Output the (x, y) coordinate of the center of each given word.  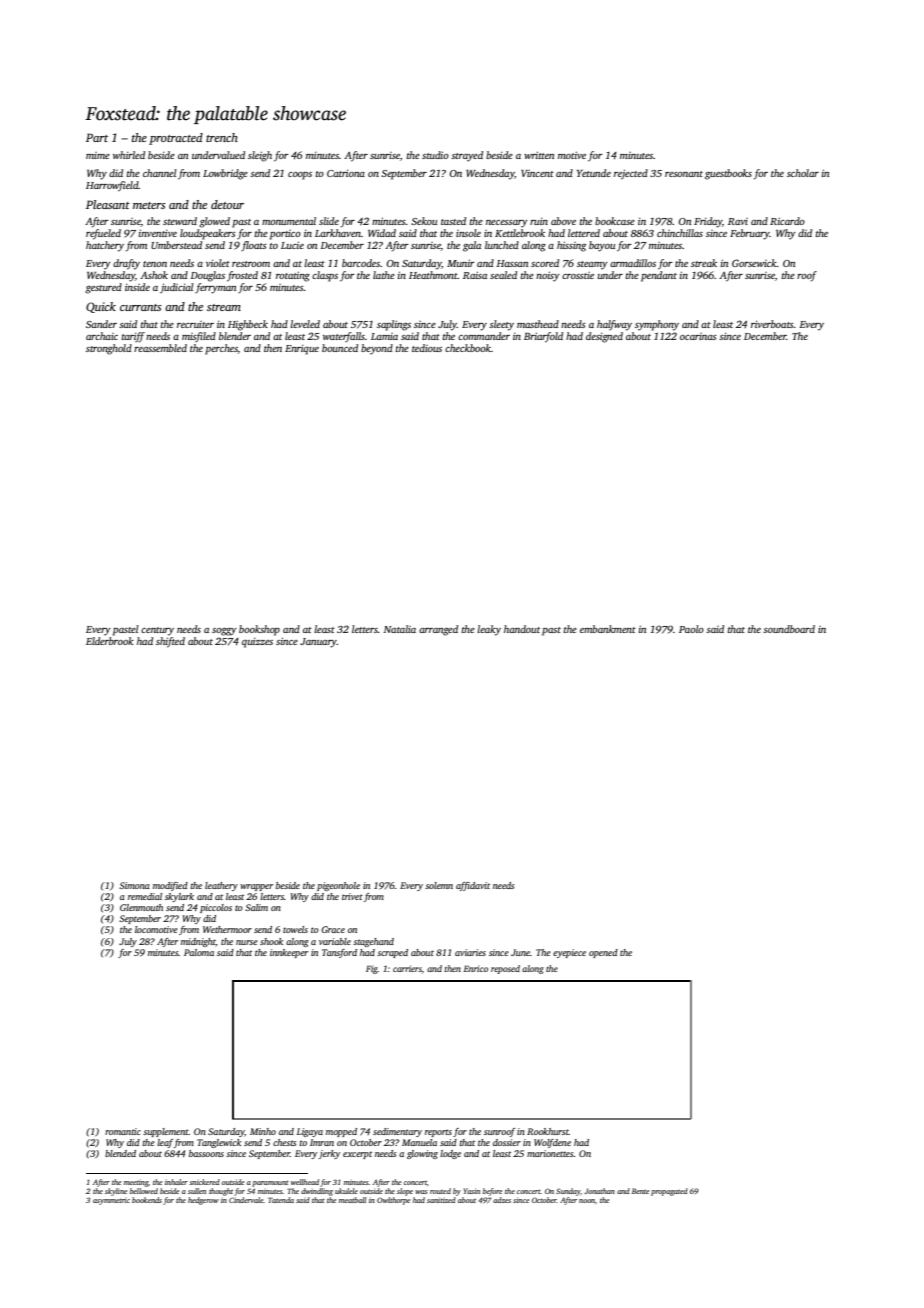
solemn (439, 885)
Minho (263, 1131)
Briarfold (543, 337)
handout (522, 629)
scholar (803, 173)
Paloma (199, 952)
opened (603, 953)
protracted (176, 139)
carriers (407, 968)
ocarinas (698, 336)
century (157, 631)
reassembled (160, 348)
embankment (608, 629)
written (539, 155)
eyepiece (569, 953)
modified (170, 886)
